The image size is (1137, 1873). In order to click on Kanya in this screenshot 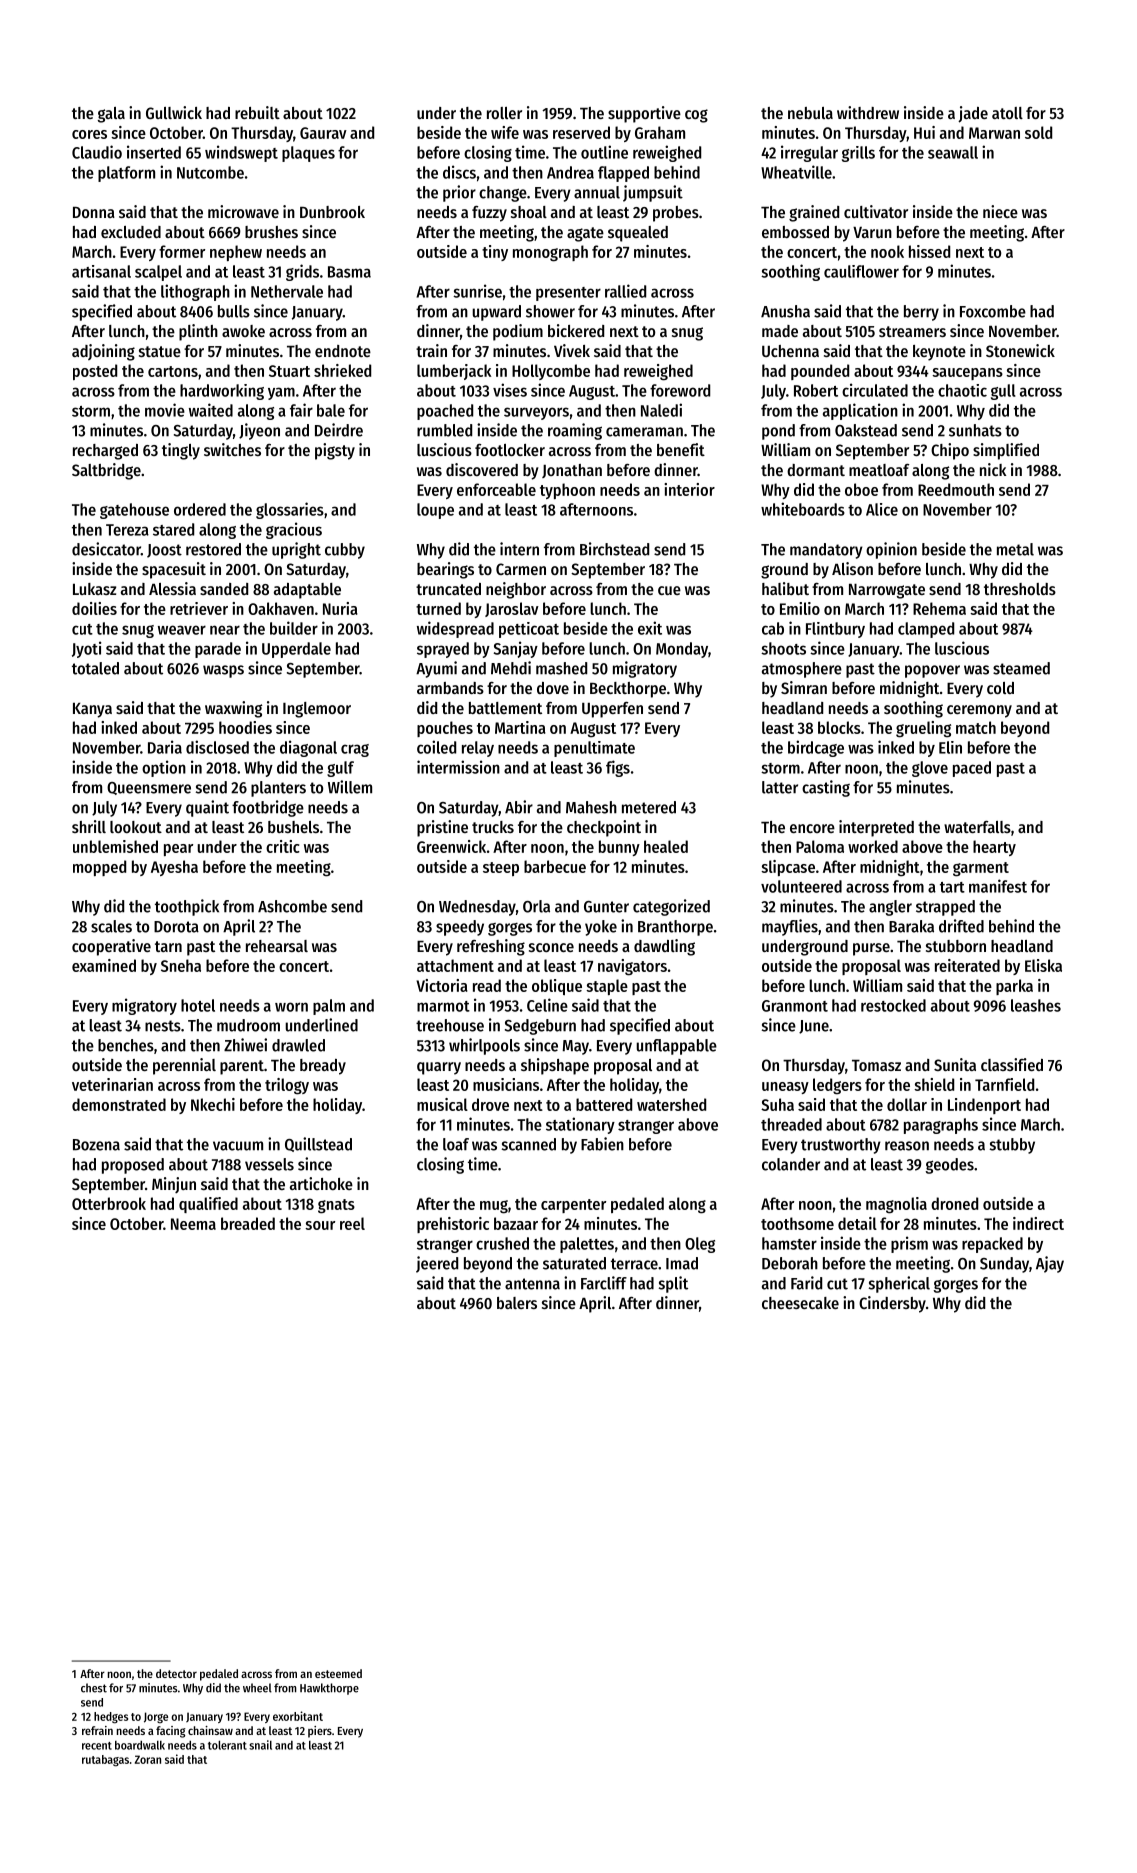, I will do `click(92, 710)`.
